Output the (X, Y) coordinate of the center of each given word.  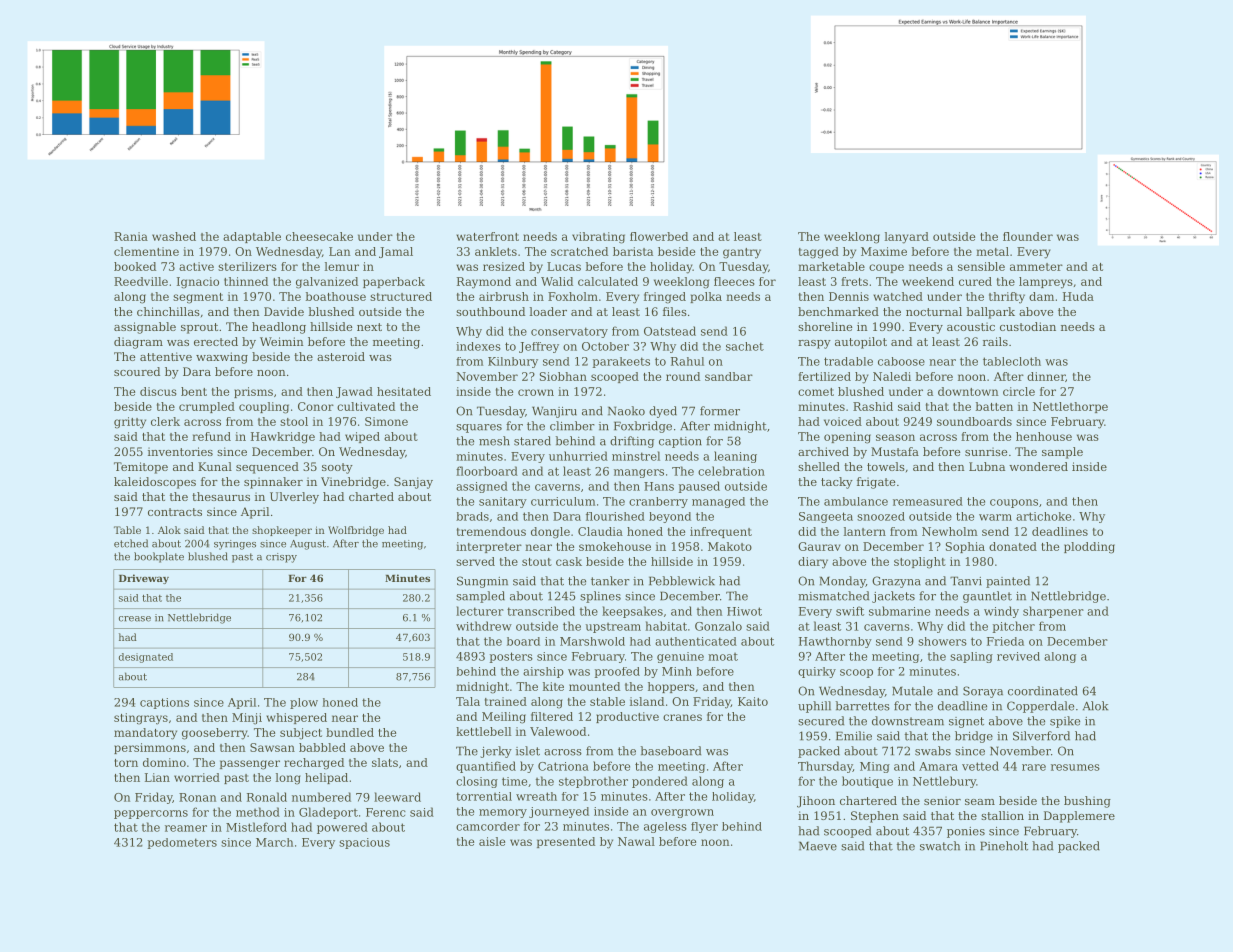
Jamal (396, 252)
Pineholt (1004, 846)
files (675, 311)
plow (304, 703)
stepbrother (593, 782)
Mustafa (895, 451)
